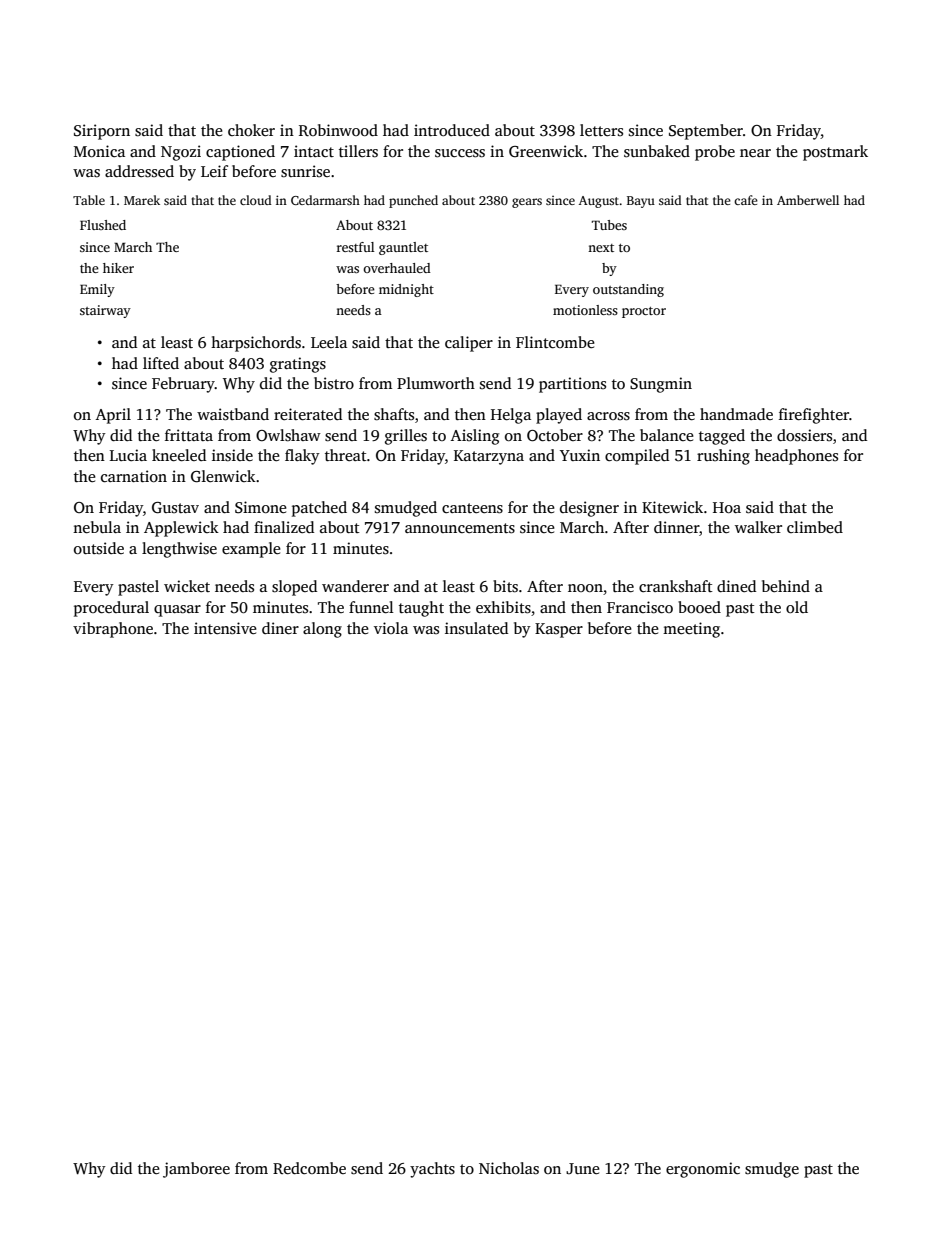 The height and width of the screenshot is (1233, 952). Describe the element at coordinates (555, 342) in the screenshot. I see `Flintcombe` at that location.
